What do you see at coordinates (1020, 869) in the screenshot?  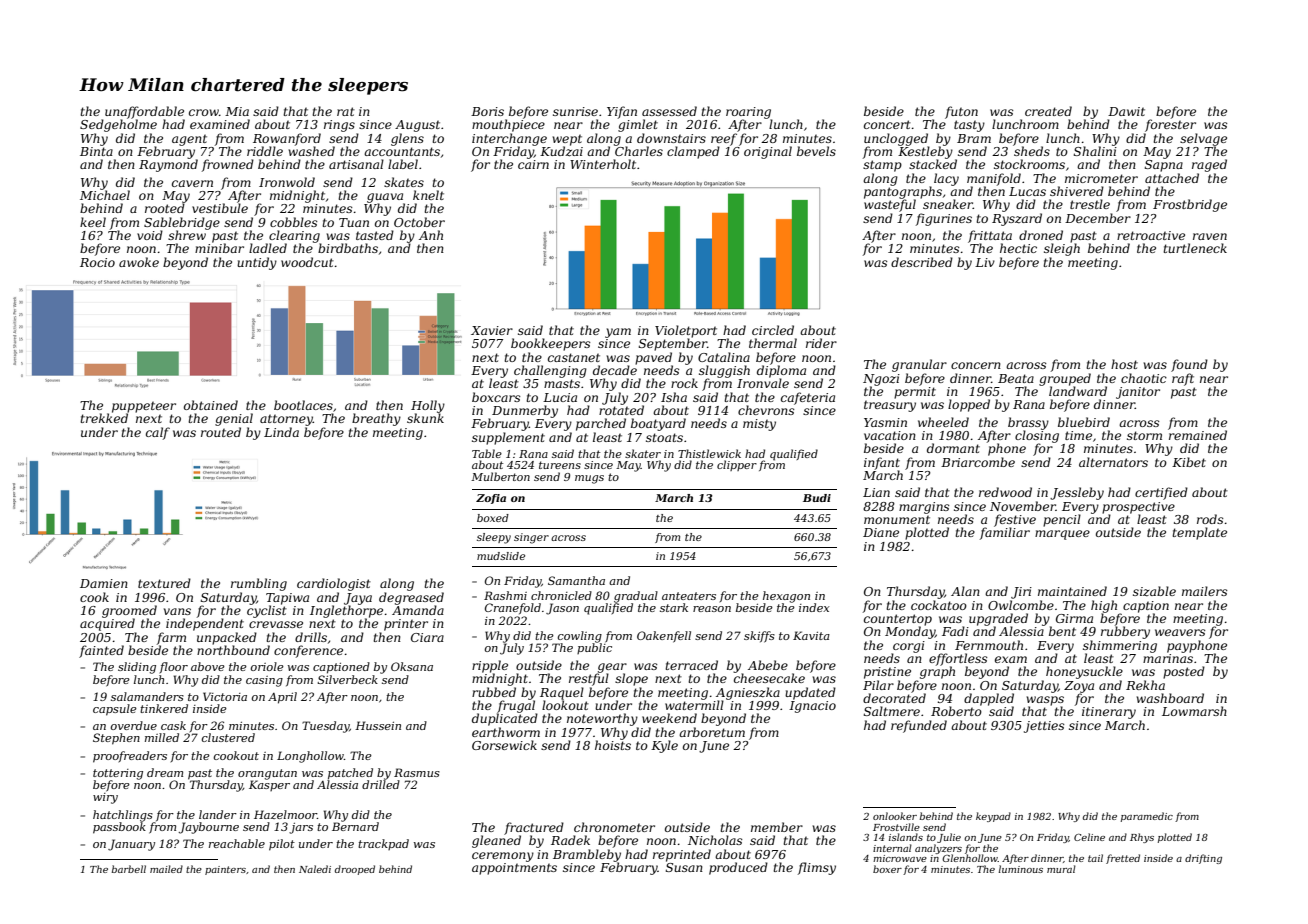 I see `luminous` at bounding box center [1020, 869].
